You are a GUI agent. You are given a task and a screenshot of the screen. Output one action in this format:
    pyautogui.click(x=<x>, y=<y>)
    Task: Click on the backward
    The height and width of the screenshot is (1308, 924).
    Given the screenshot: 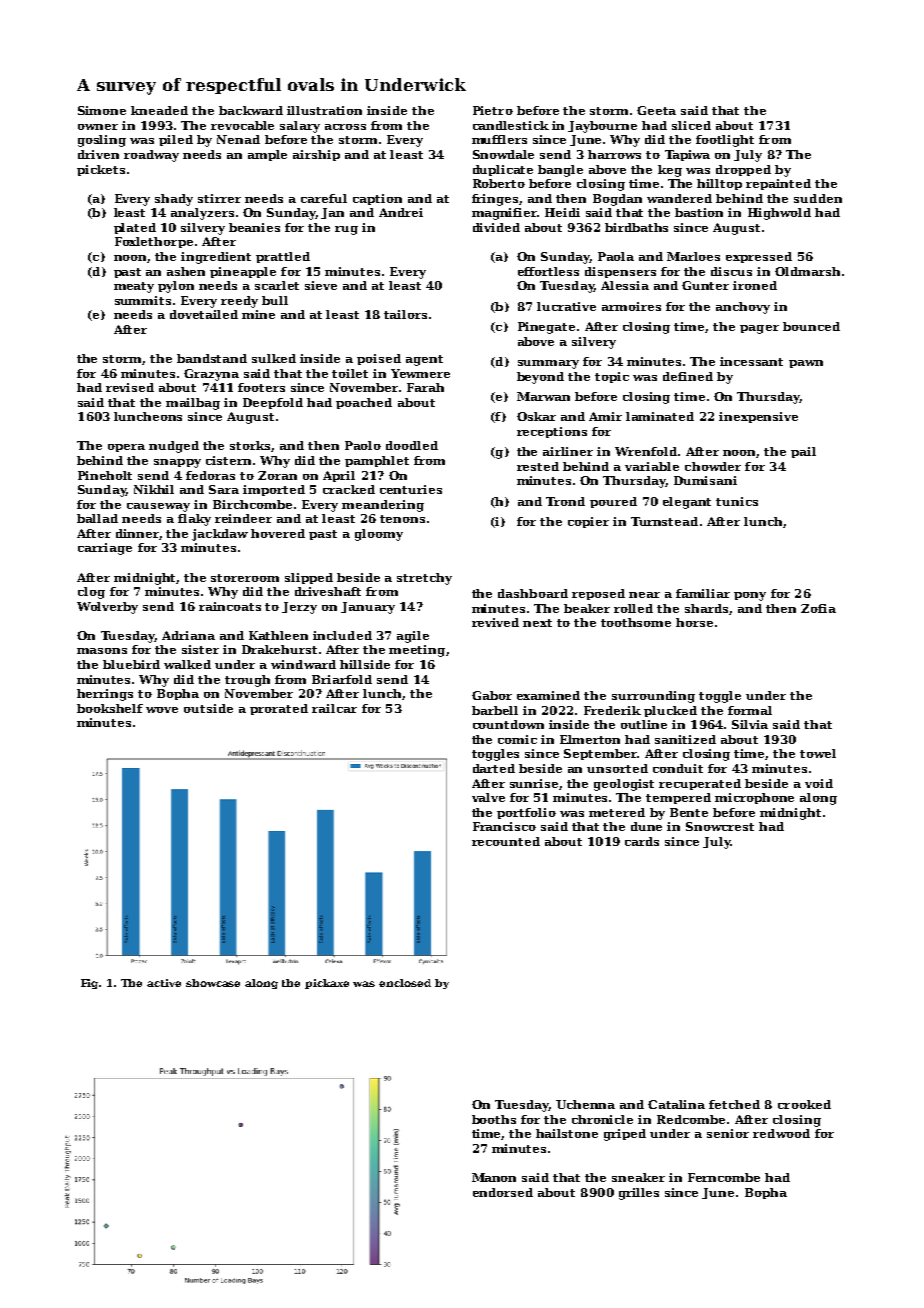 What is the action you would take?
    pyautogui.click(x=251, y=110)
